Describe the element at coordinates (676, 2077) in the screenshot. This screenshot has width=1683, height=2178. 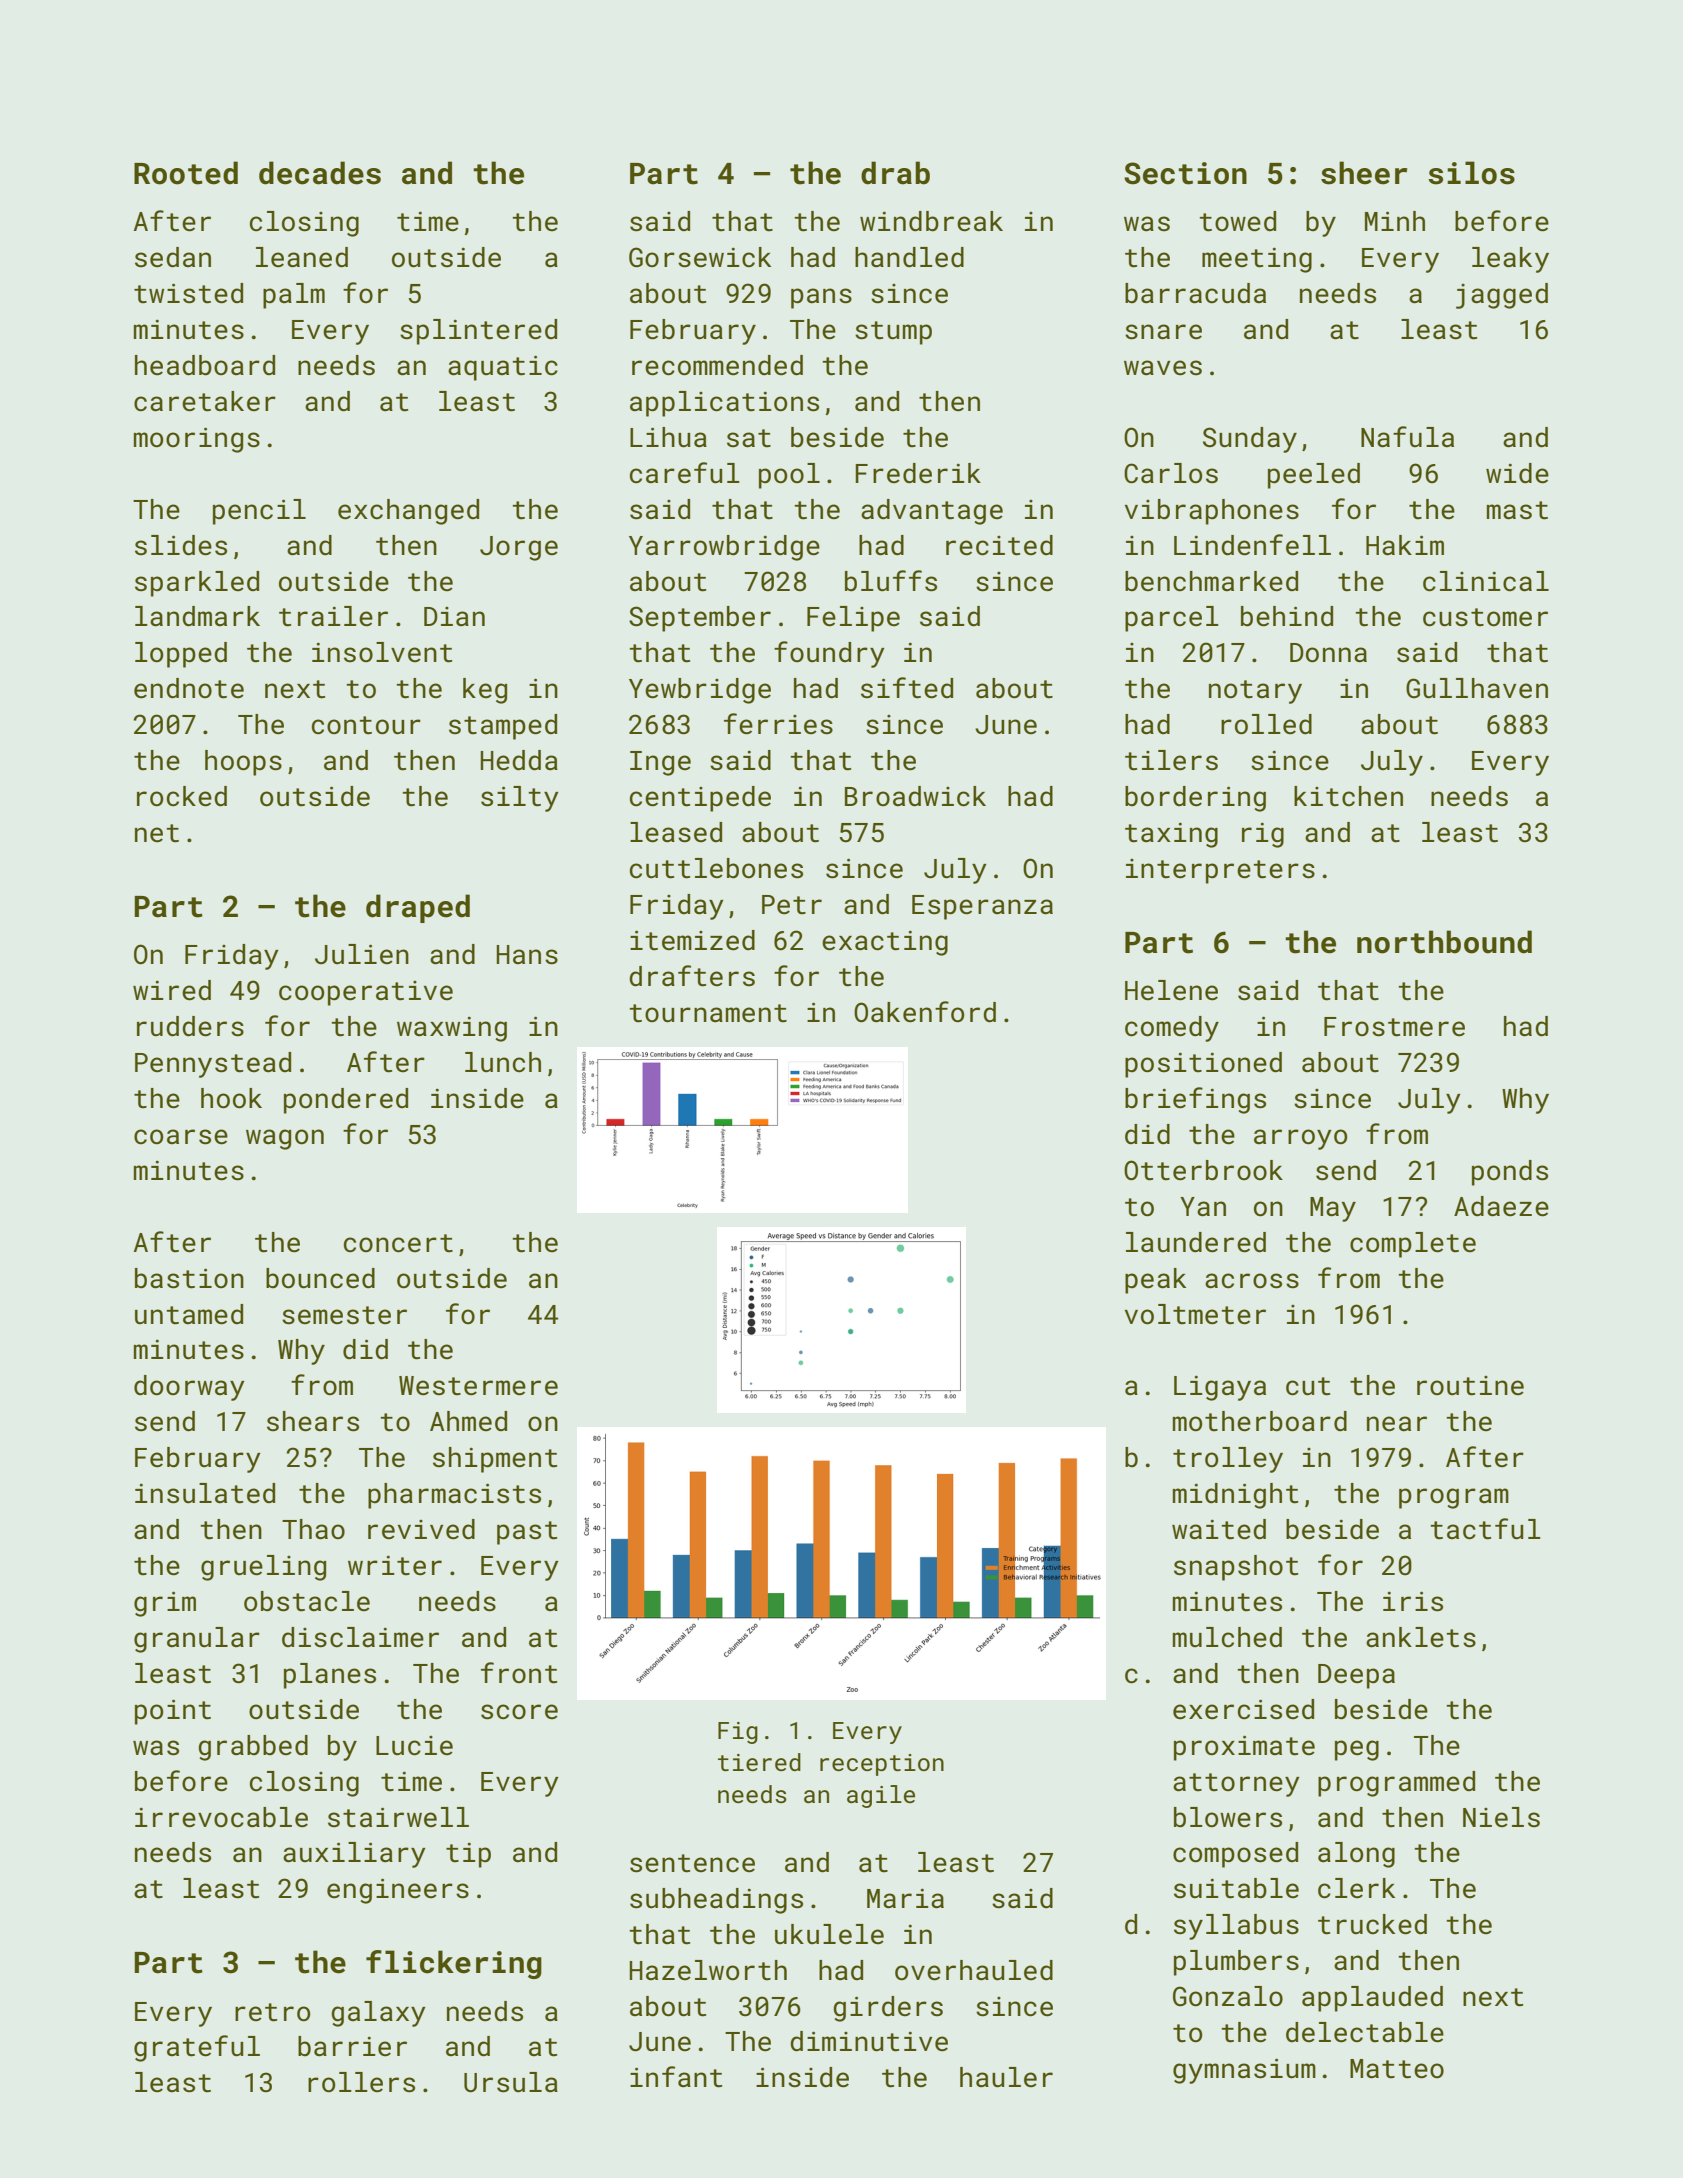
I see `infant` at that location.
